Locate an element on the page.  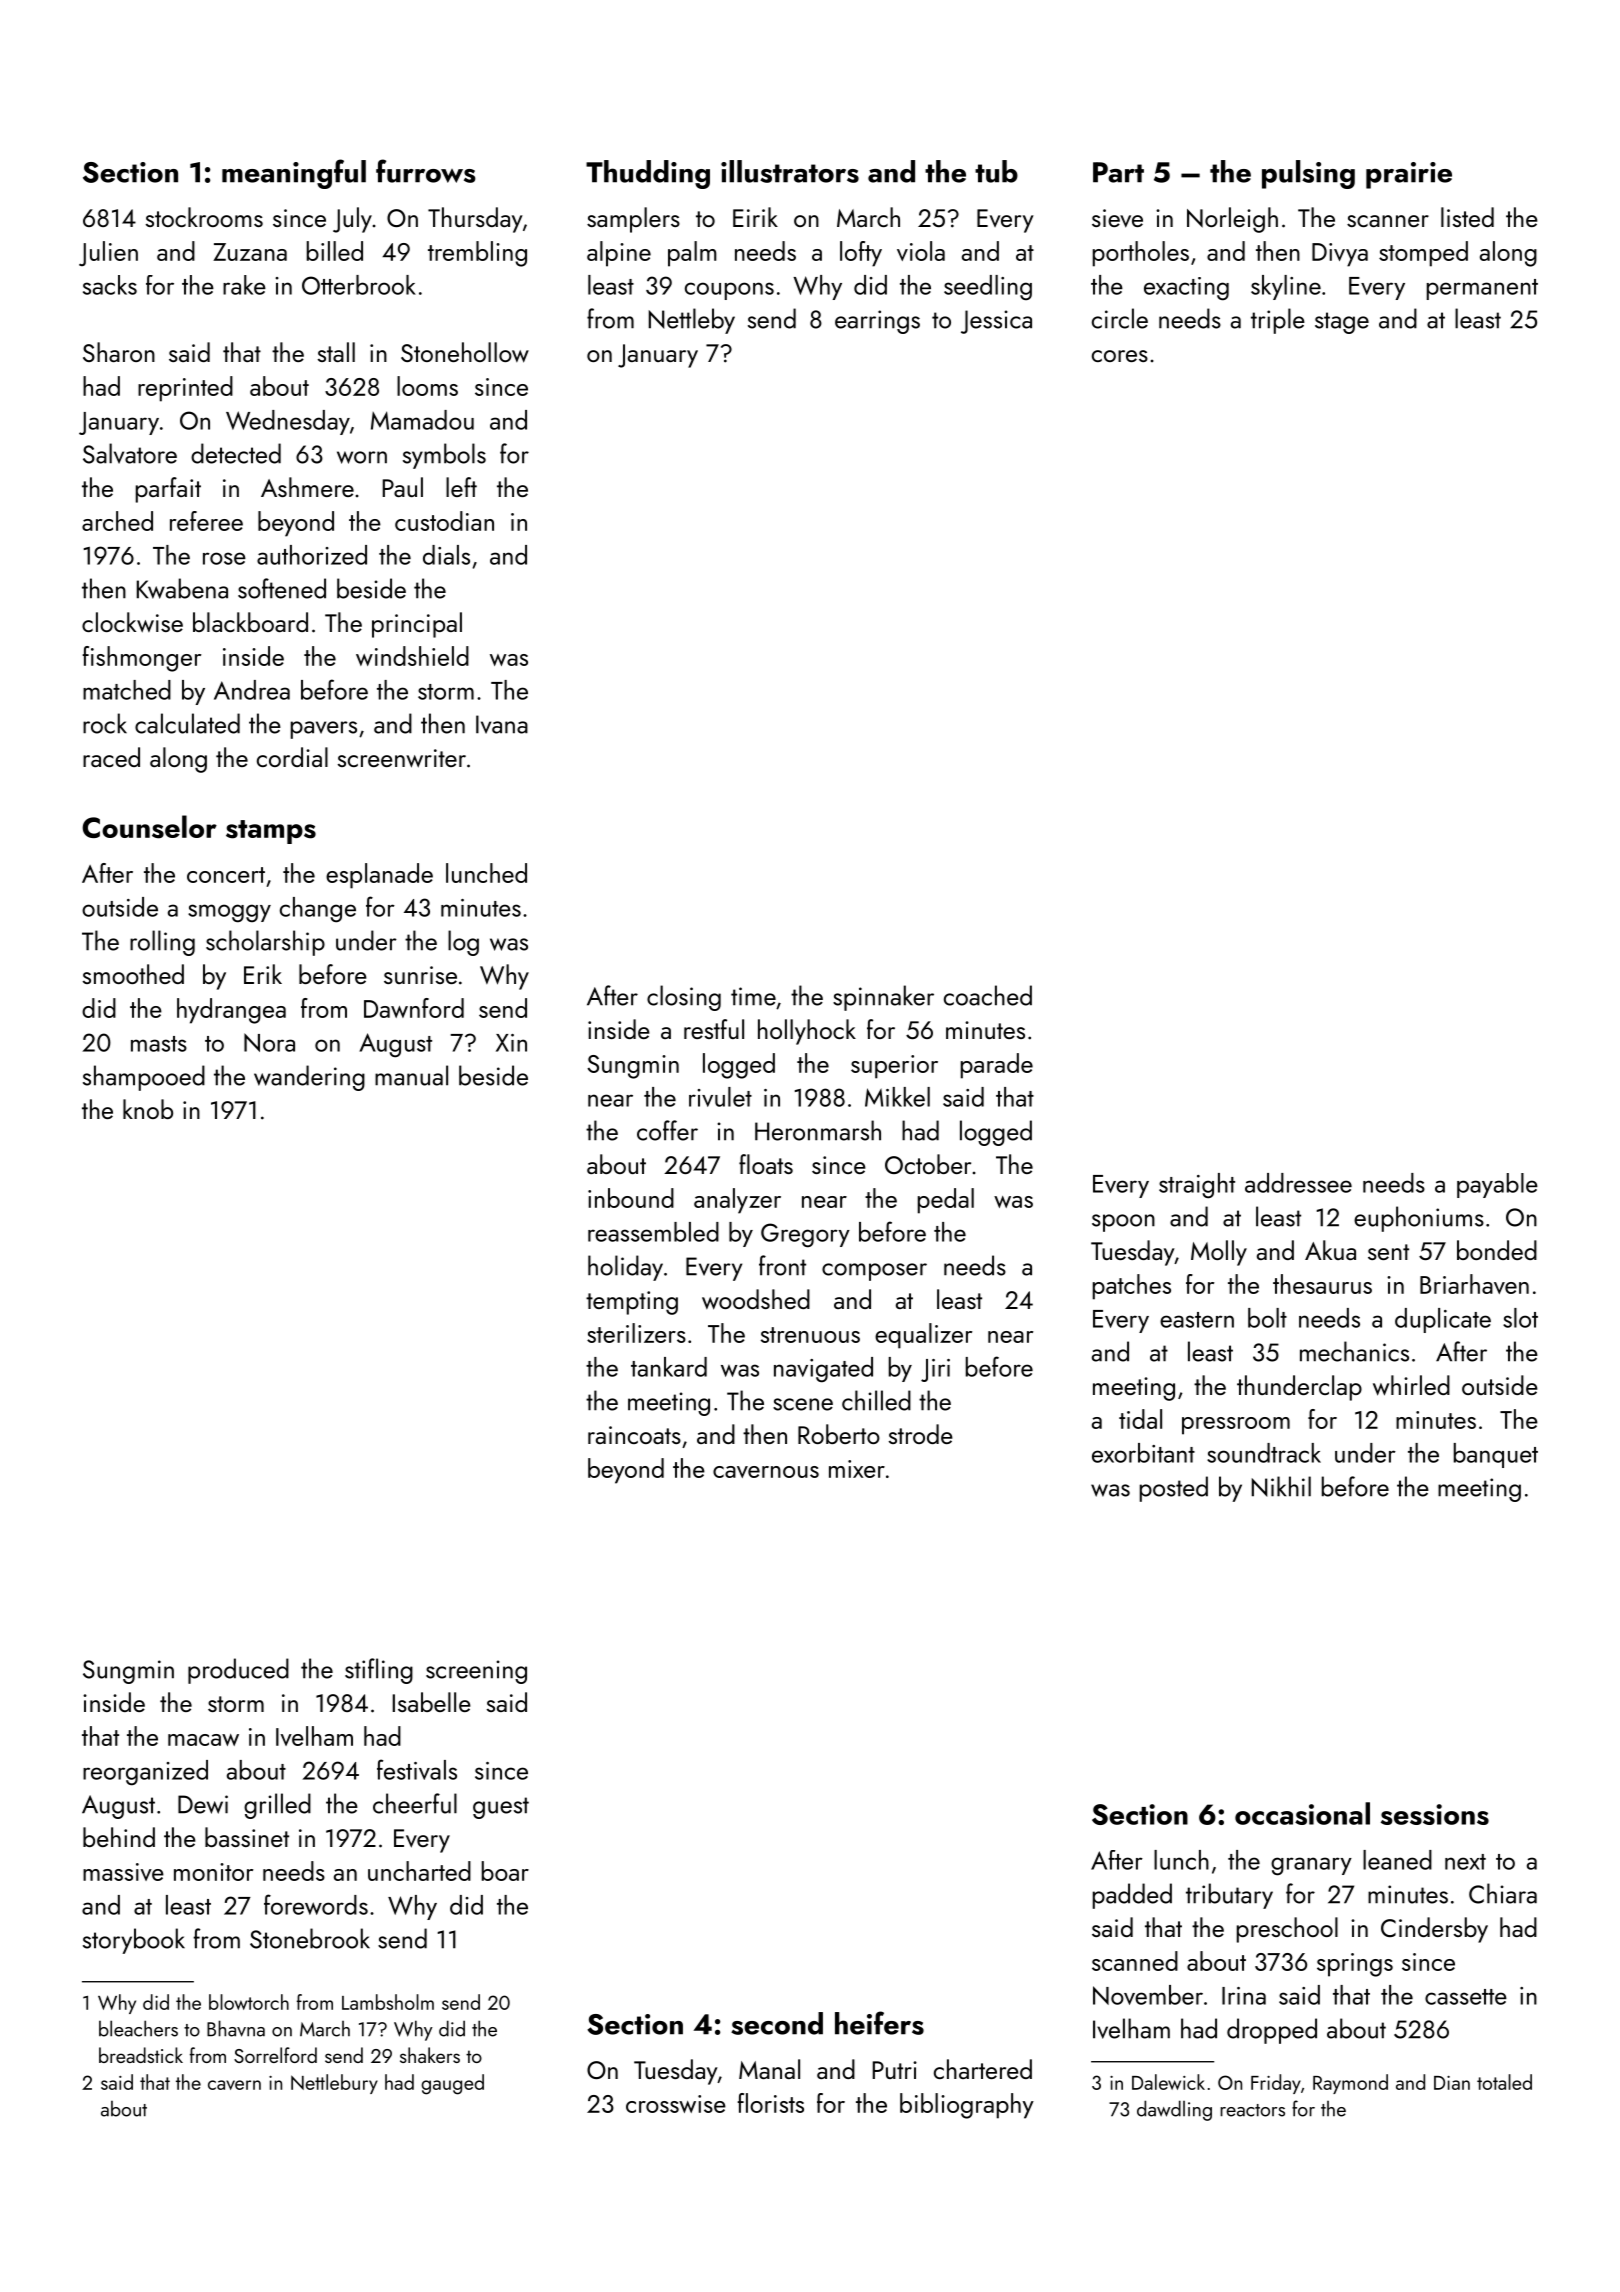
knob is located at coordinates (148, 1109).
